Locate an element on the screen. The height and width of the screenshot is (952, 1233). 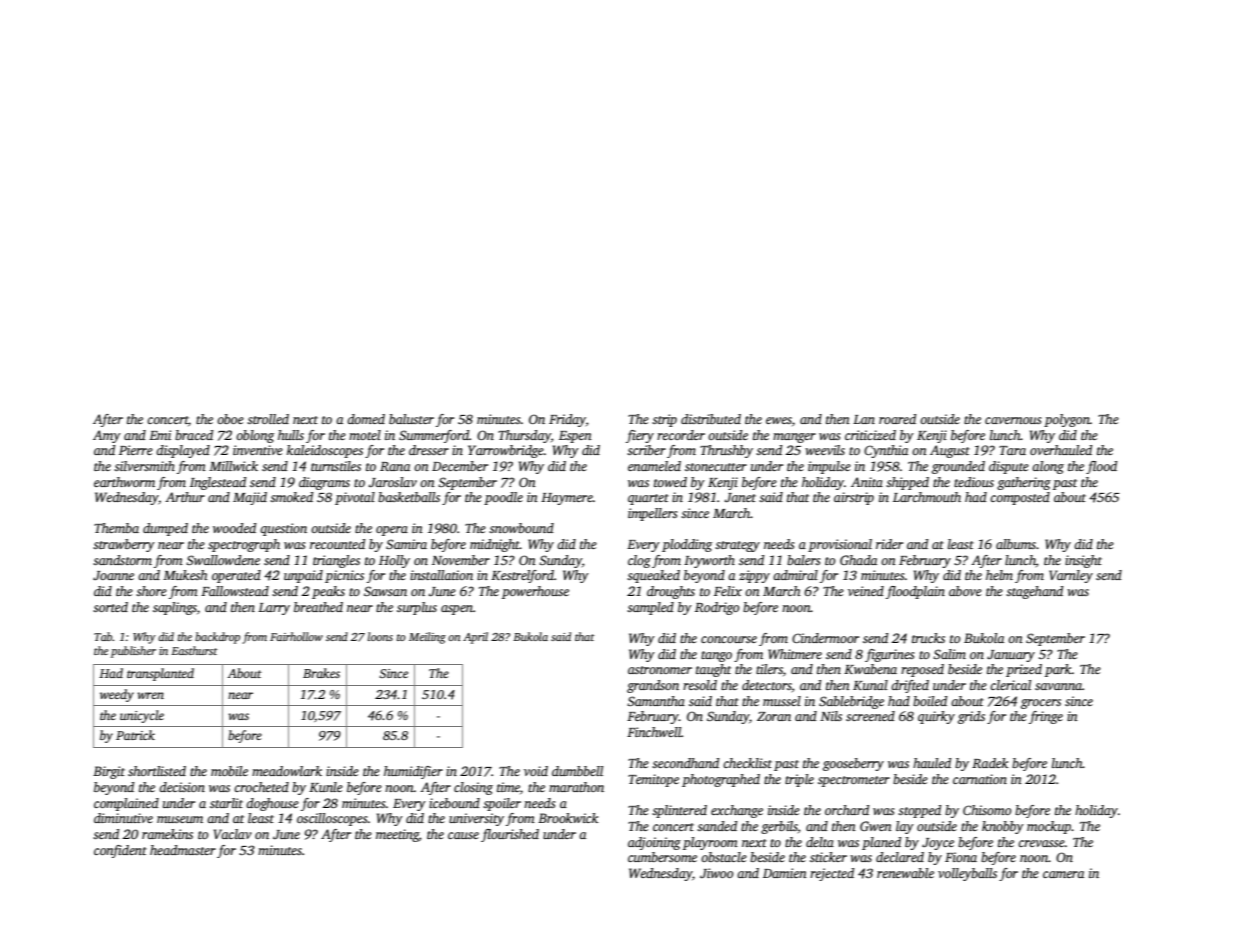
squeaked is located at coordinates (653, 576).
